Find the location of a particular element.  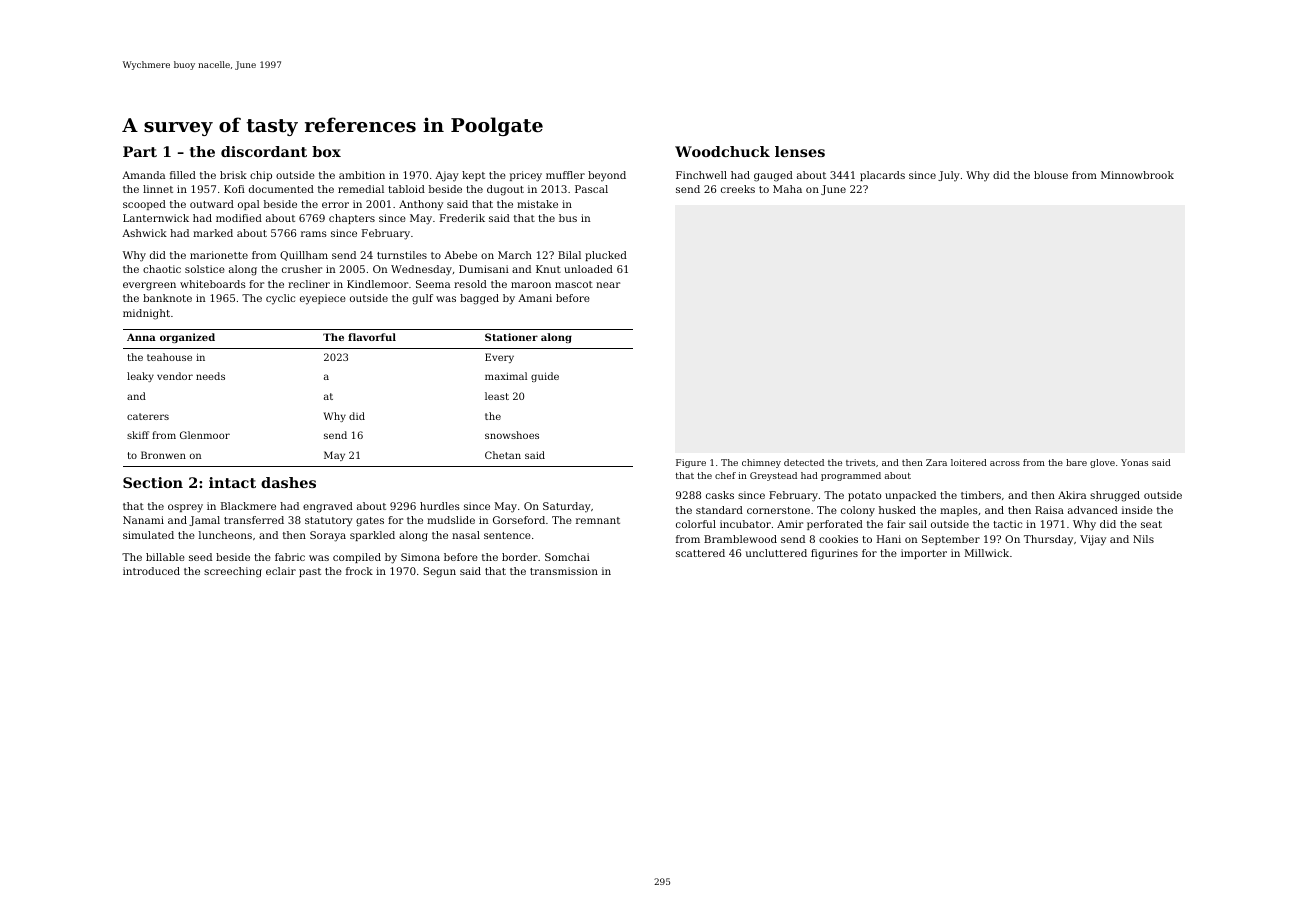

brisk is located at coordinates (233, 175).
